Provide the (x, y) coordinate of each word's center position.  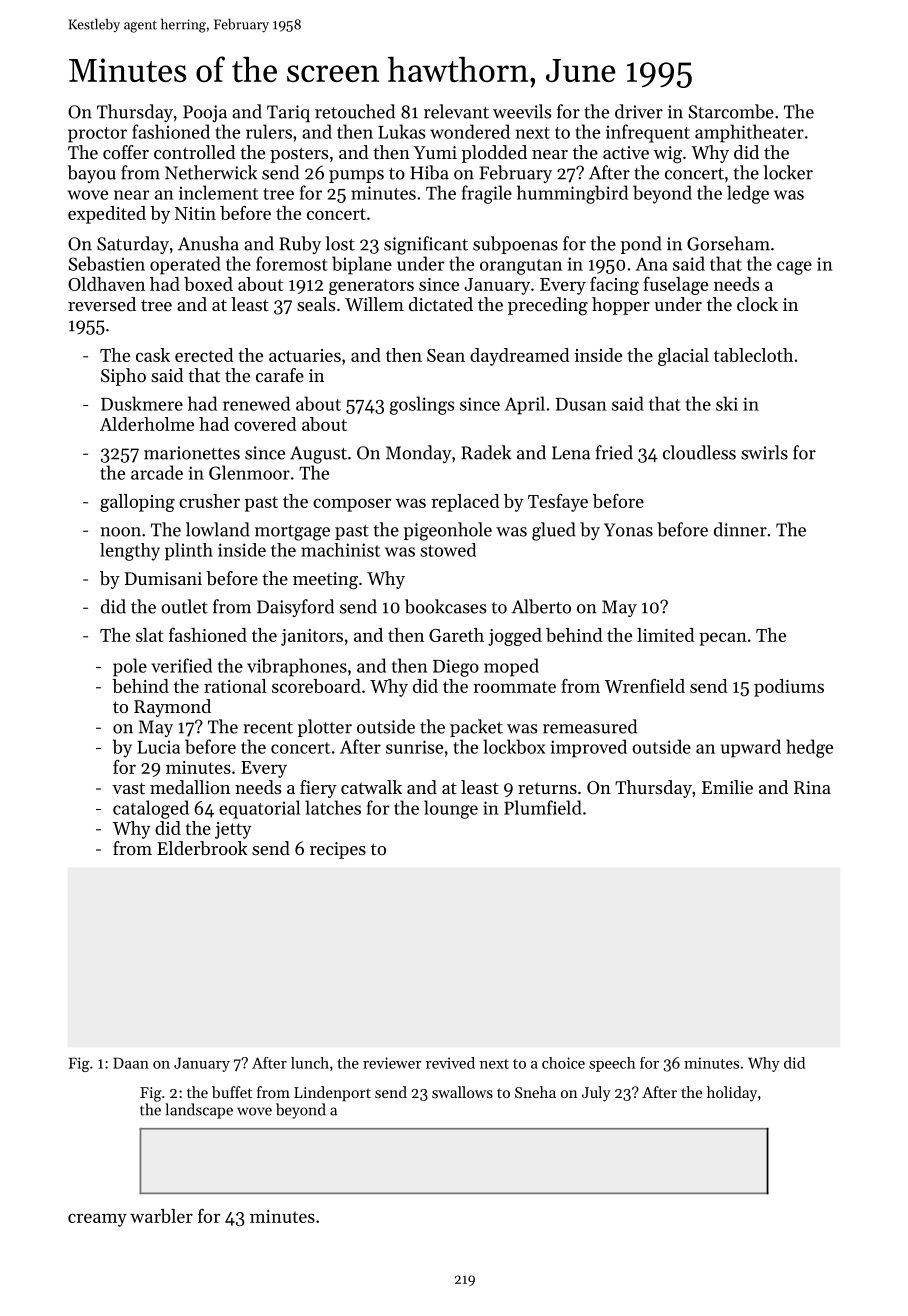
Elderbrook (202, 848)
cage (794, 268)
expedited (107, 215)
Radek (486, 452)
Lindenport (332, 1093)
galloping (137, 503)
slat (150, 635)
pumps (356, 176)
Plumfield (543, 807)
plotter (325, 728)
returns (547, 788)
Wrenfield (645, 685)
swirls (764, 452)
